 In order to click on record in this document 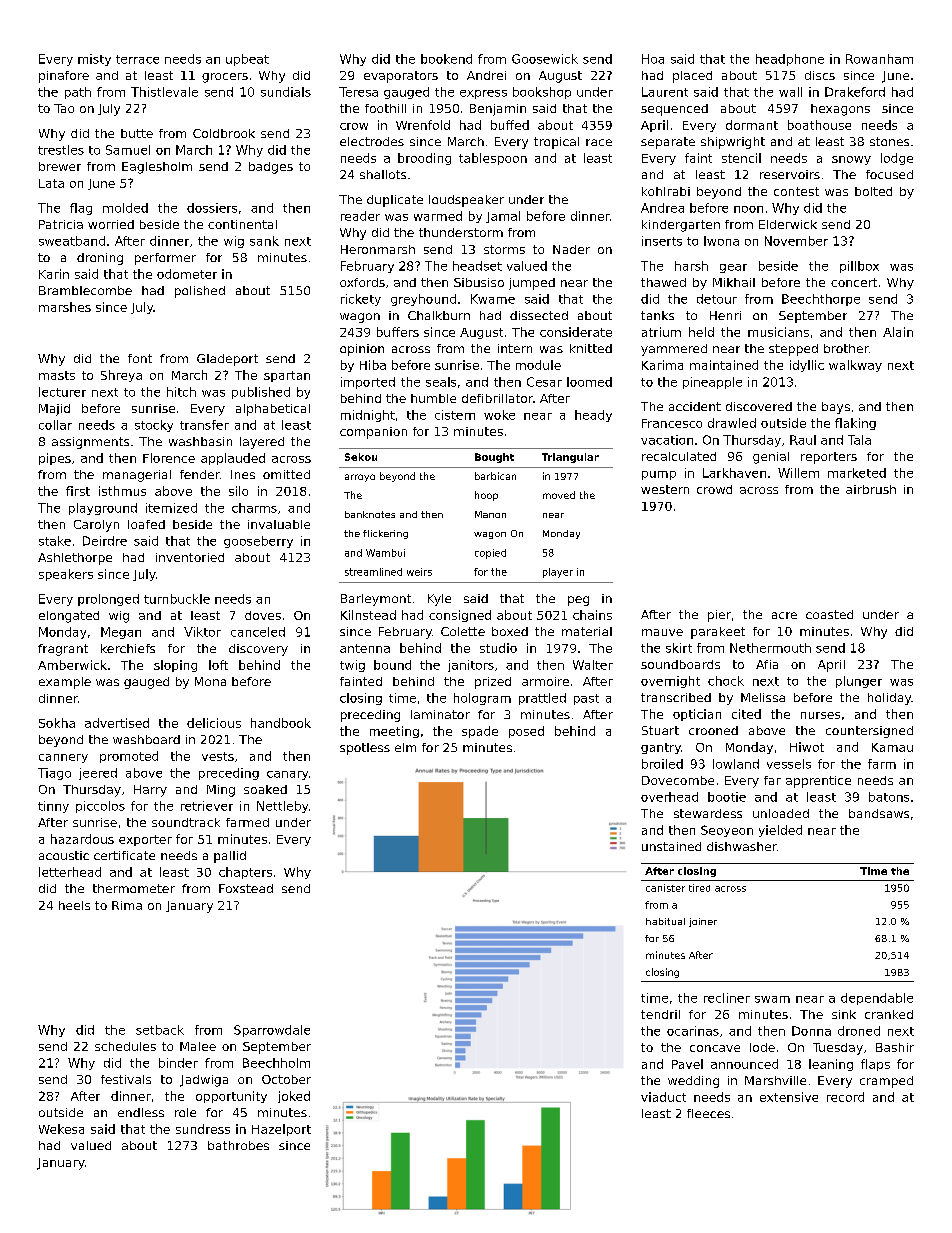, I will do `click(845, 1097)`.
